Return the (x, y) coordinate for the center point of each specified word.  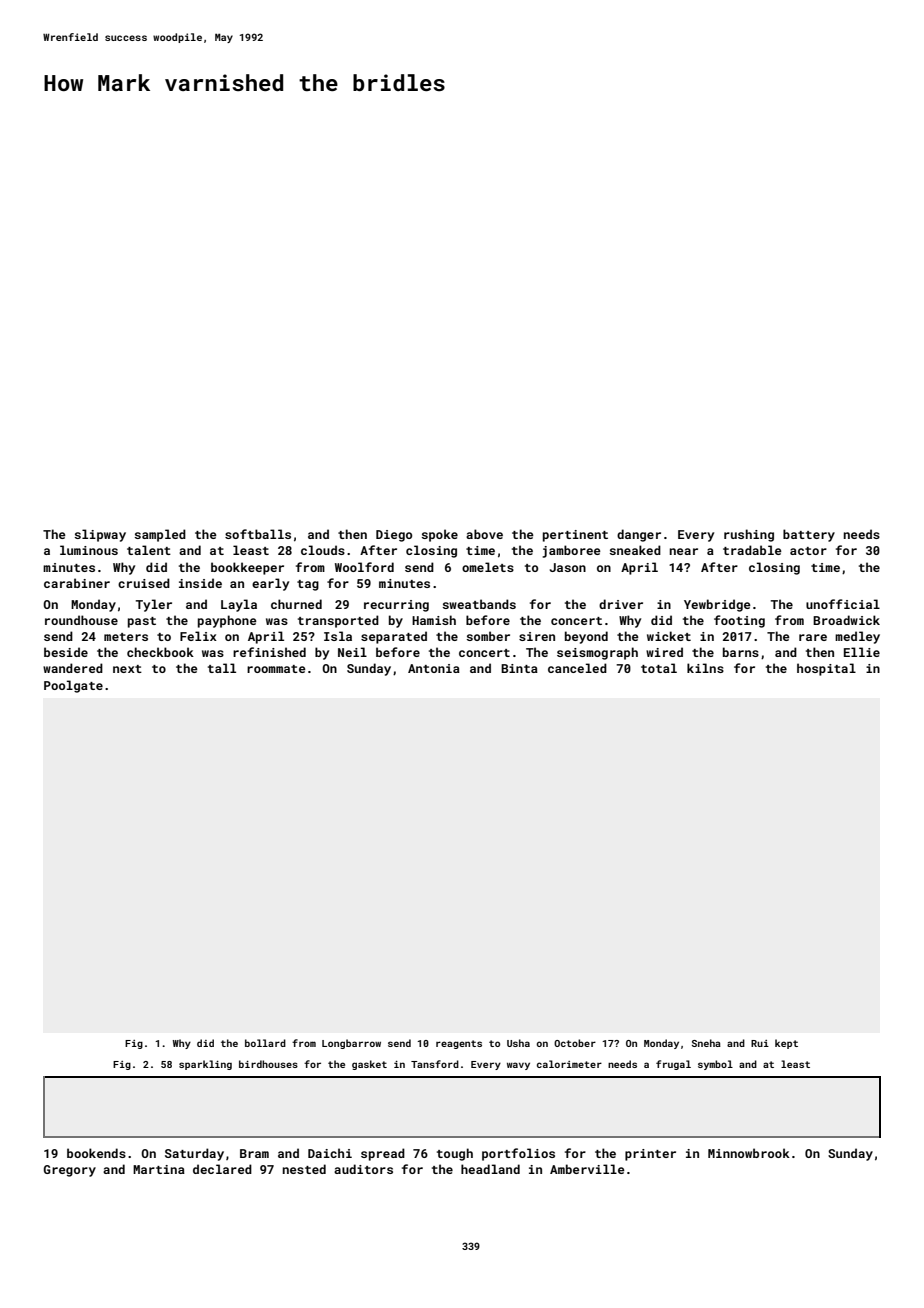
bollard (265, 1043)
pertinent (575, 536)
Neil (352, 652)
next (127, 669)
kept (786, 1044)
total (659, 668)
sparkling (205, 1065)
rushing (749, 535)
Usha (518, 1043)
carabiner (77, 583)
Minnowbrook (749, 1153)
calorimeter (569, 1064)
